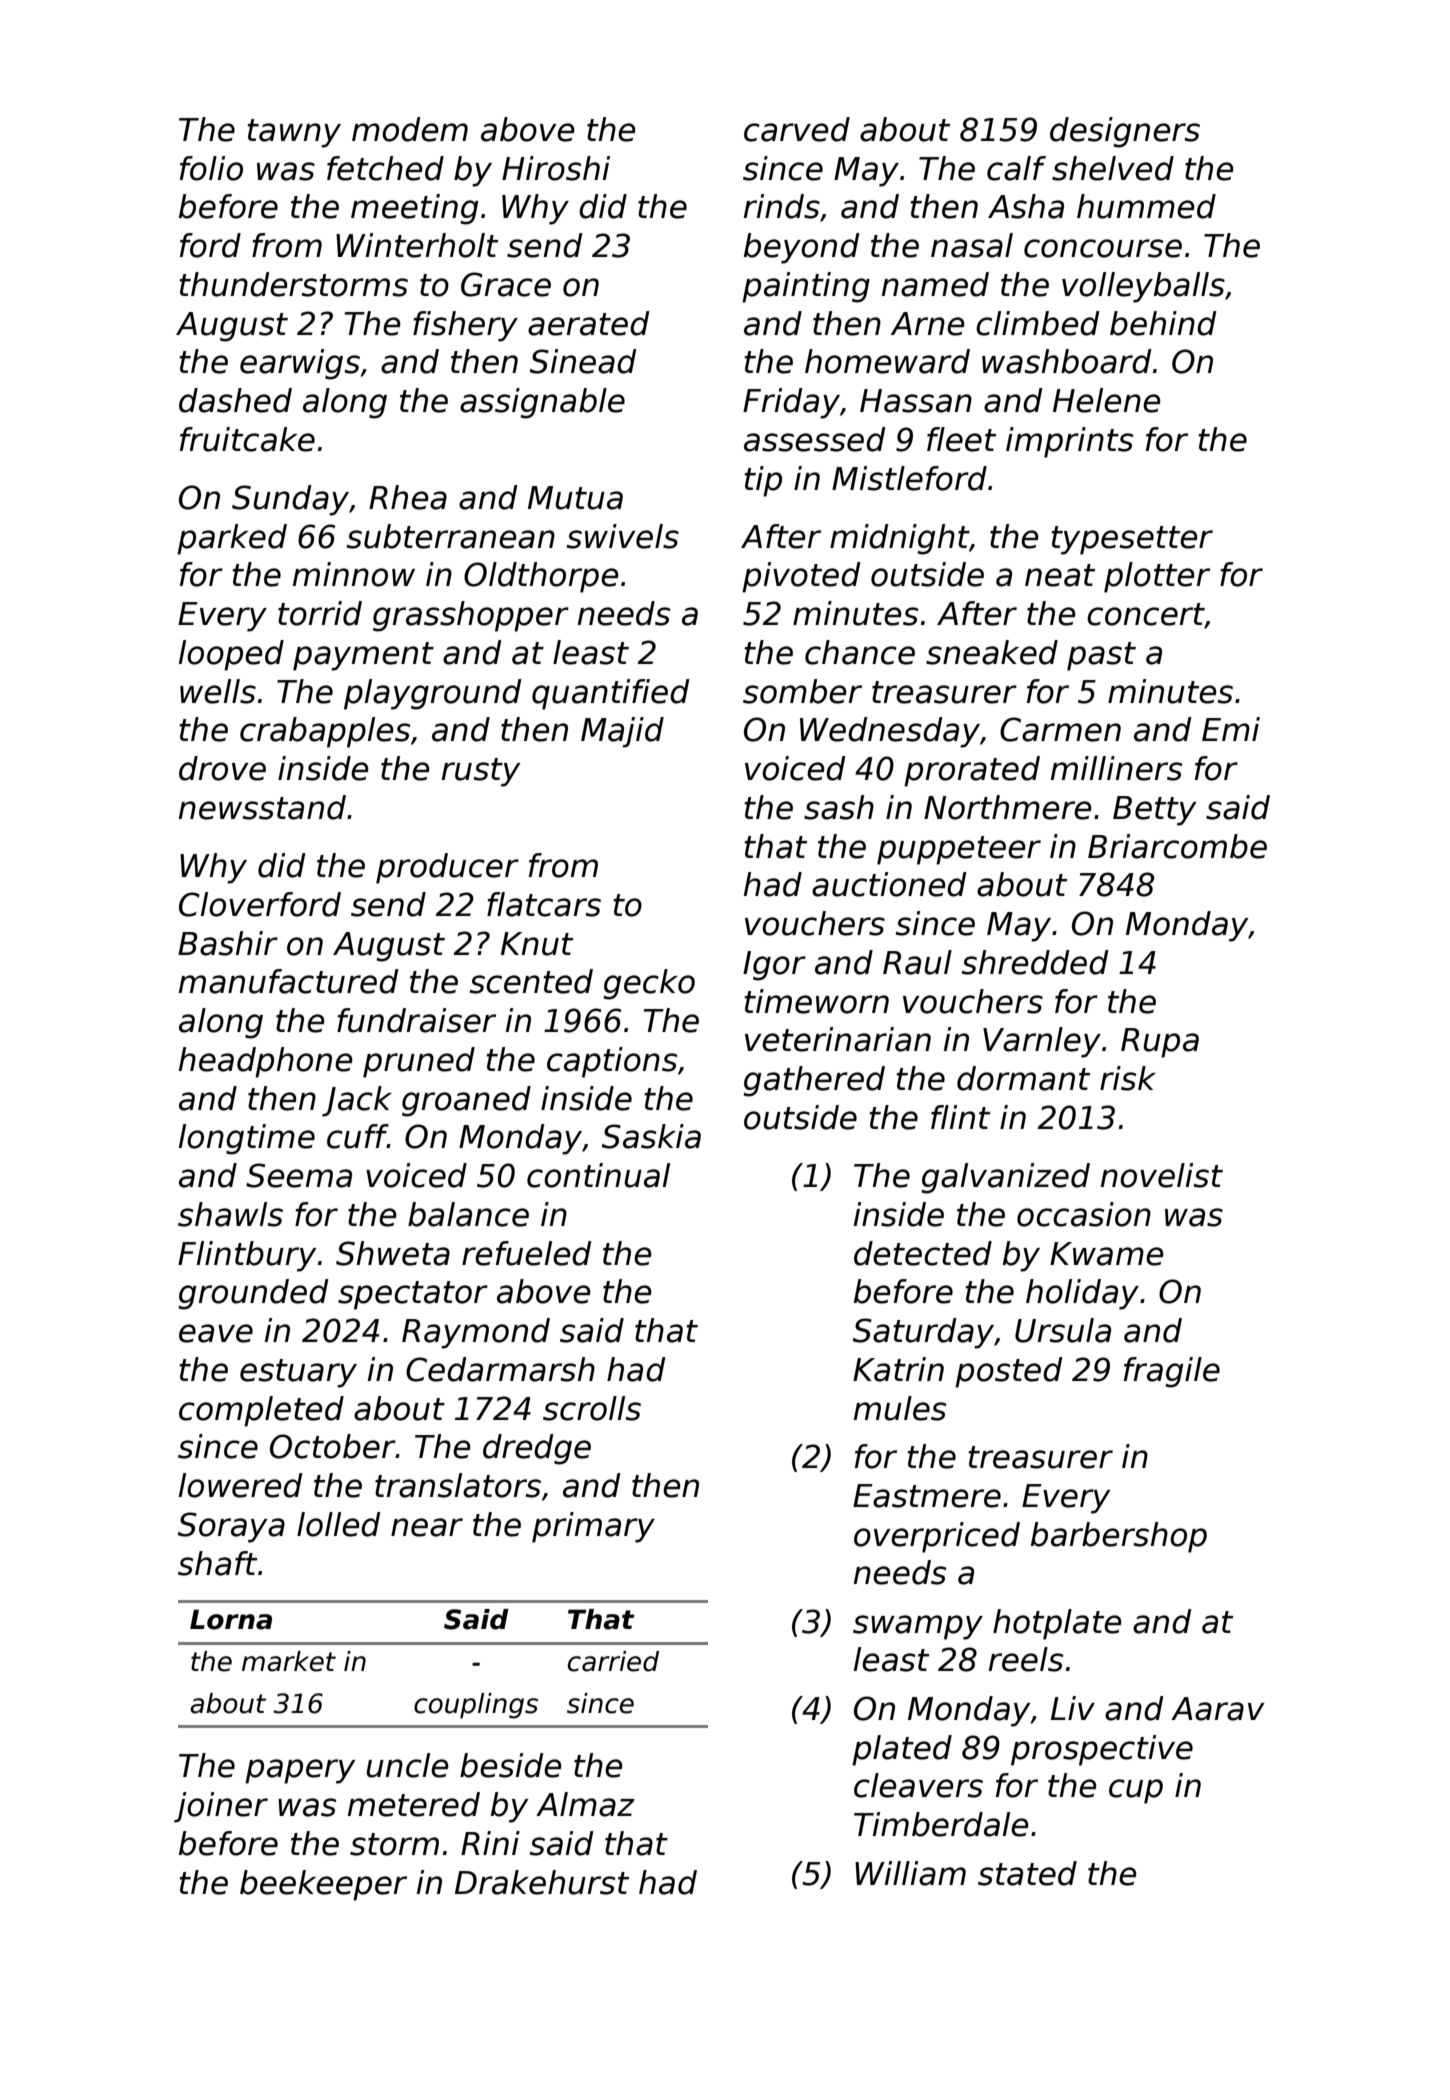 This image has width=1450, height=2100. What do you see at coordinates (1125, 132) in the image?
I see `designers` at bounding box center [1125, 132].
